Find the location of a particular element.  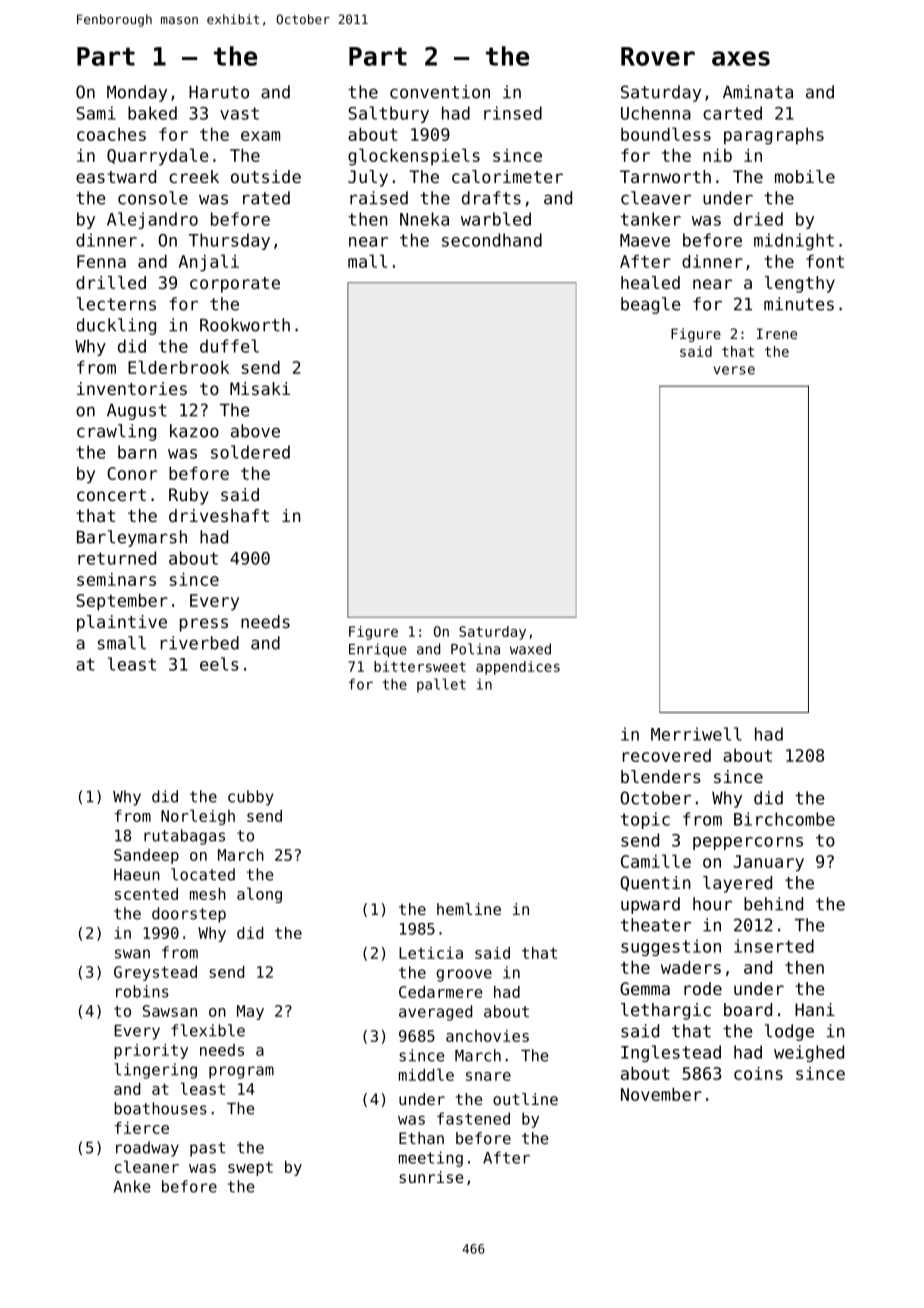

Merriwell is located at coordinates (696, 734).
